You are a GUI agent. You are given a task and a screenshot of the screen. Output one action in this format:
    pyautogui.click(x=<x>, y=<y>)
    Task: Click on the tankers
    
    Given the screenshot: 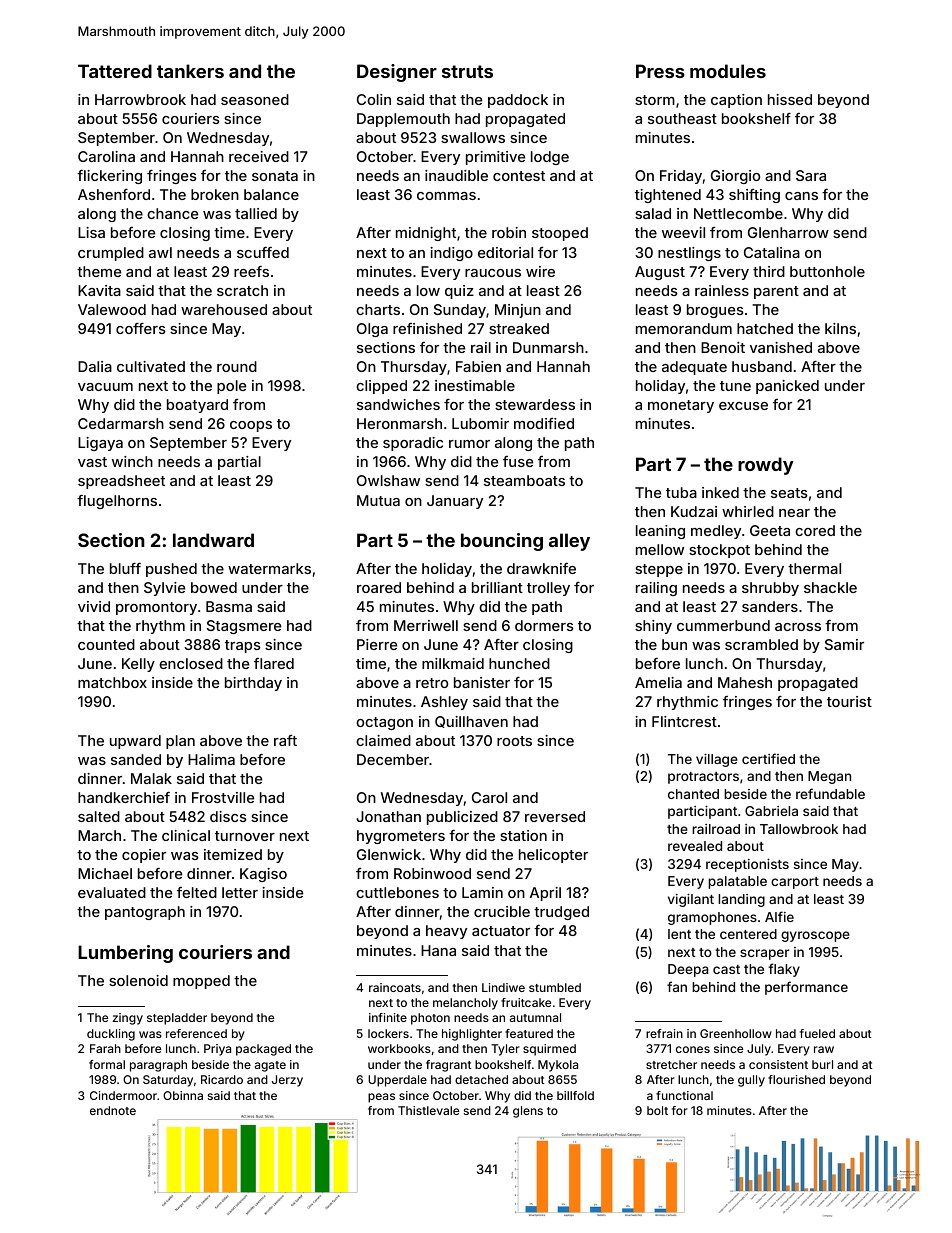 What is the action you would take?
    pyautogui.click(x=190, y=71)
